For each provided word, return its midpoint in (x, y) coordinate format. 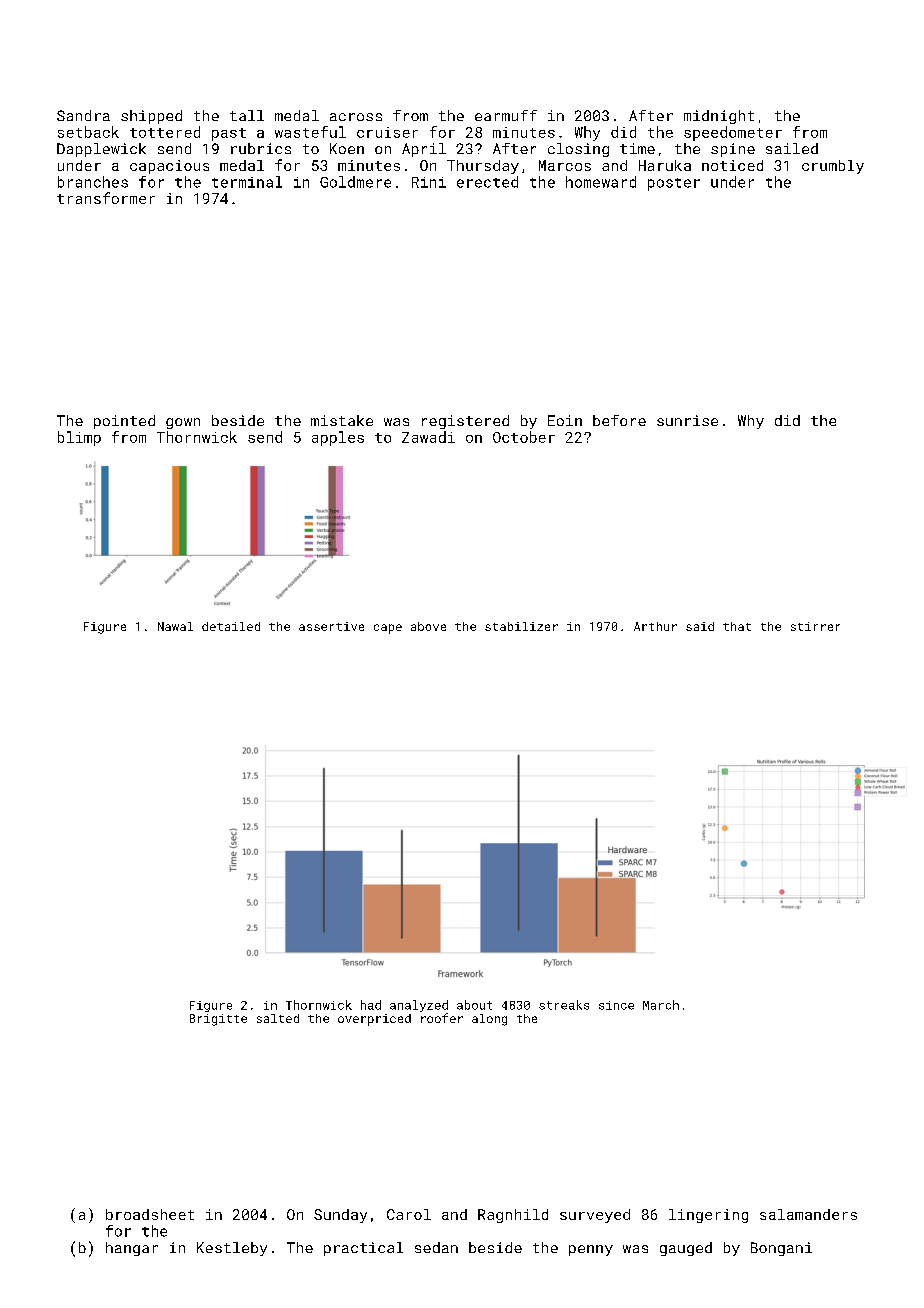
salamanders (808, 1214)
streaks (564, 1005)
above (428, 626)
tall (247, 115)
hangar (132, 1249)
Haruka (665, 165)
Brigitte (218, 1020)
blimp (79, 438)
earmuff (506, 115)
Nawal (175, 626)
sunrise (687, 420)
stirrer (815, 626)
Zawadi (428, 437)
